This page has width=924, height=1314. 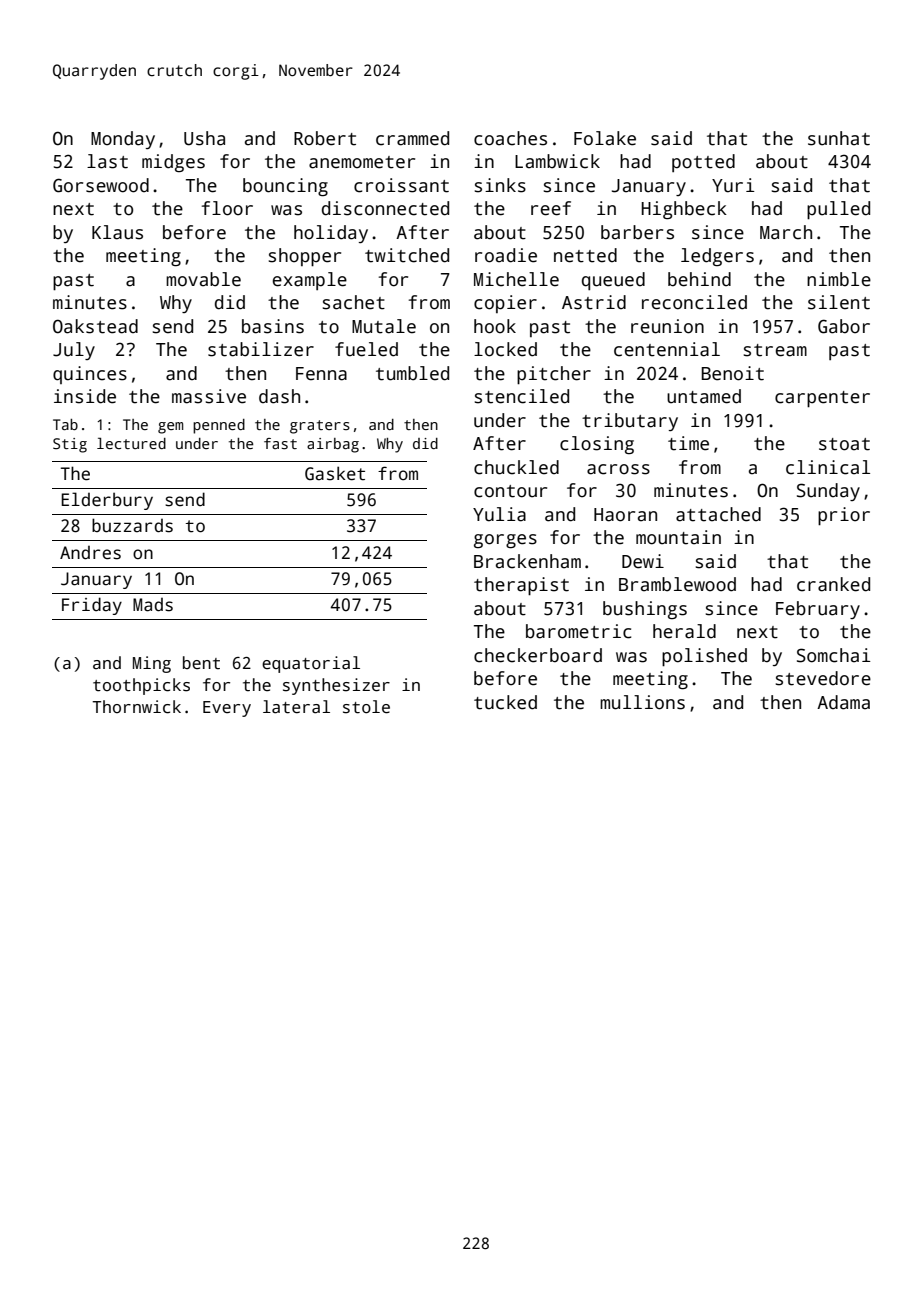 What do you see at coordinates (123, 140) in the page?
I see `Monday` at bounding box center [123, 140].
